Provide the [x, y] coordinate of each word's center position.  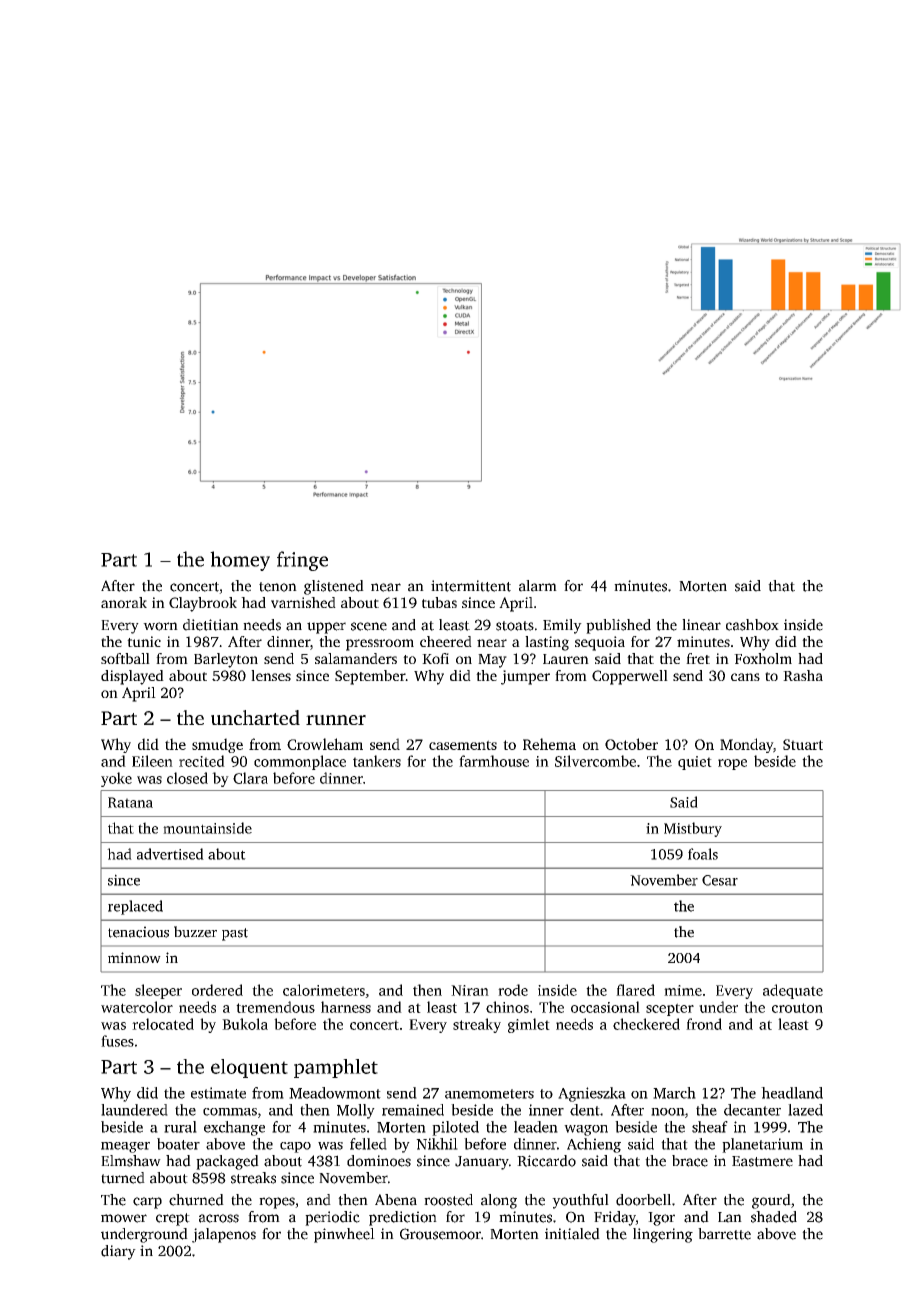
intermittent [471, 586]
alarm [538, 586]
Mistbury [693, 829]
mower [124, 1218]
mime [683, 990]
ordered [217, 990]
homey [240, 561]
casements [463, 745]
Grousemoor [440, 1234]
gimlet [529, 1025]
